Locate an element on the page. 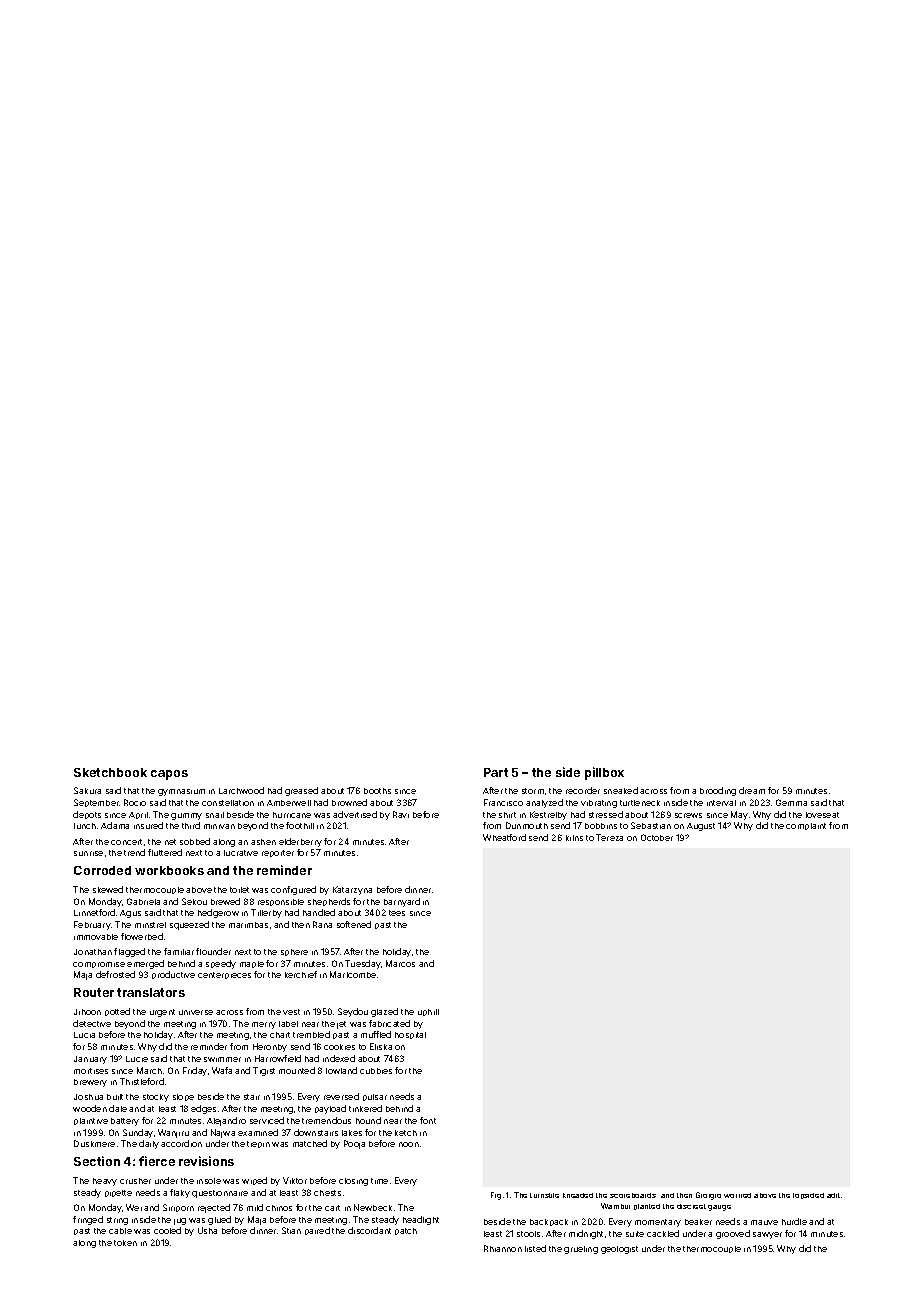  Marcos is located at coordinates (400, 963).
